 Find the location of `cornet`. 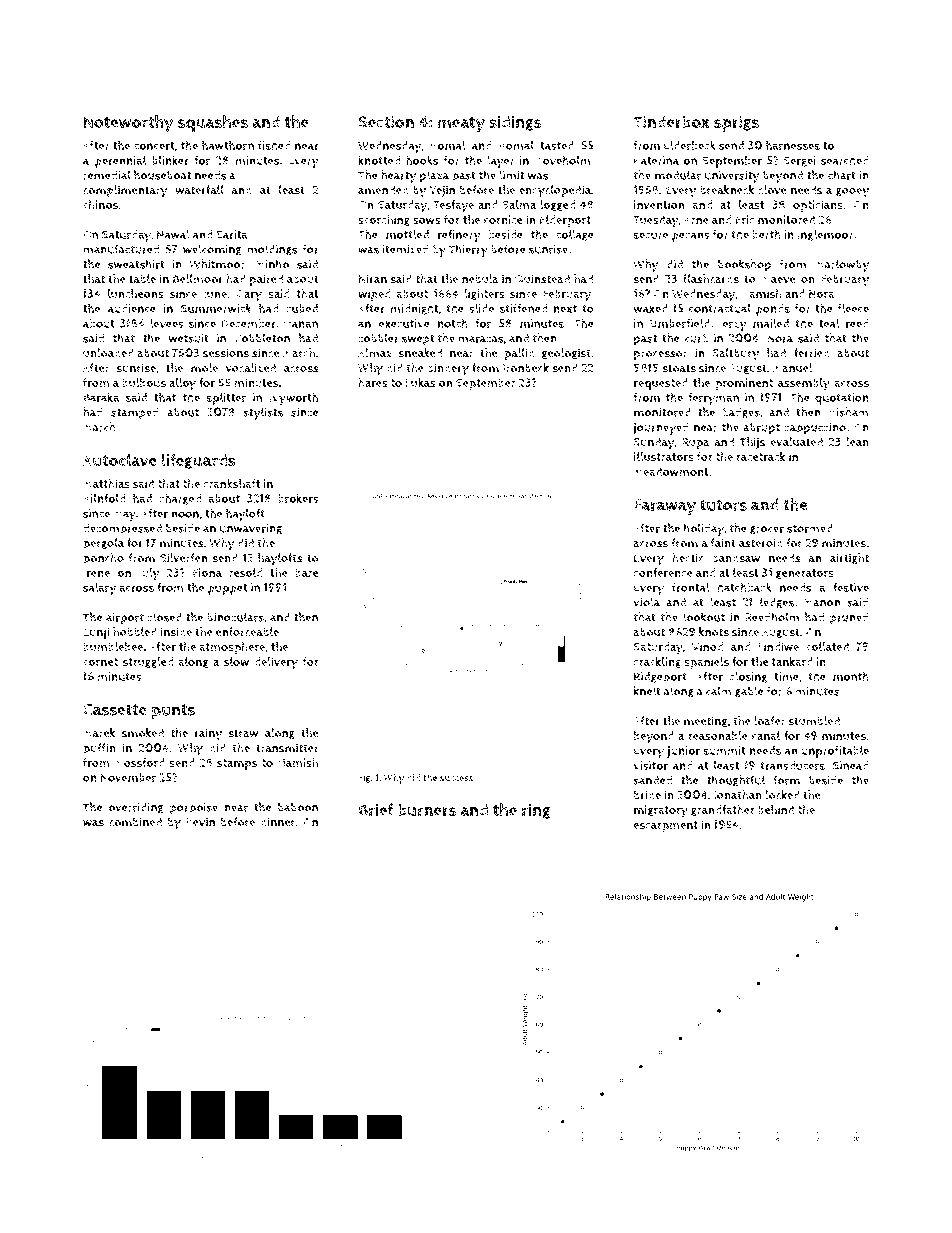

cornet is located at coordinates (100, 662).
